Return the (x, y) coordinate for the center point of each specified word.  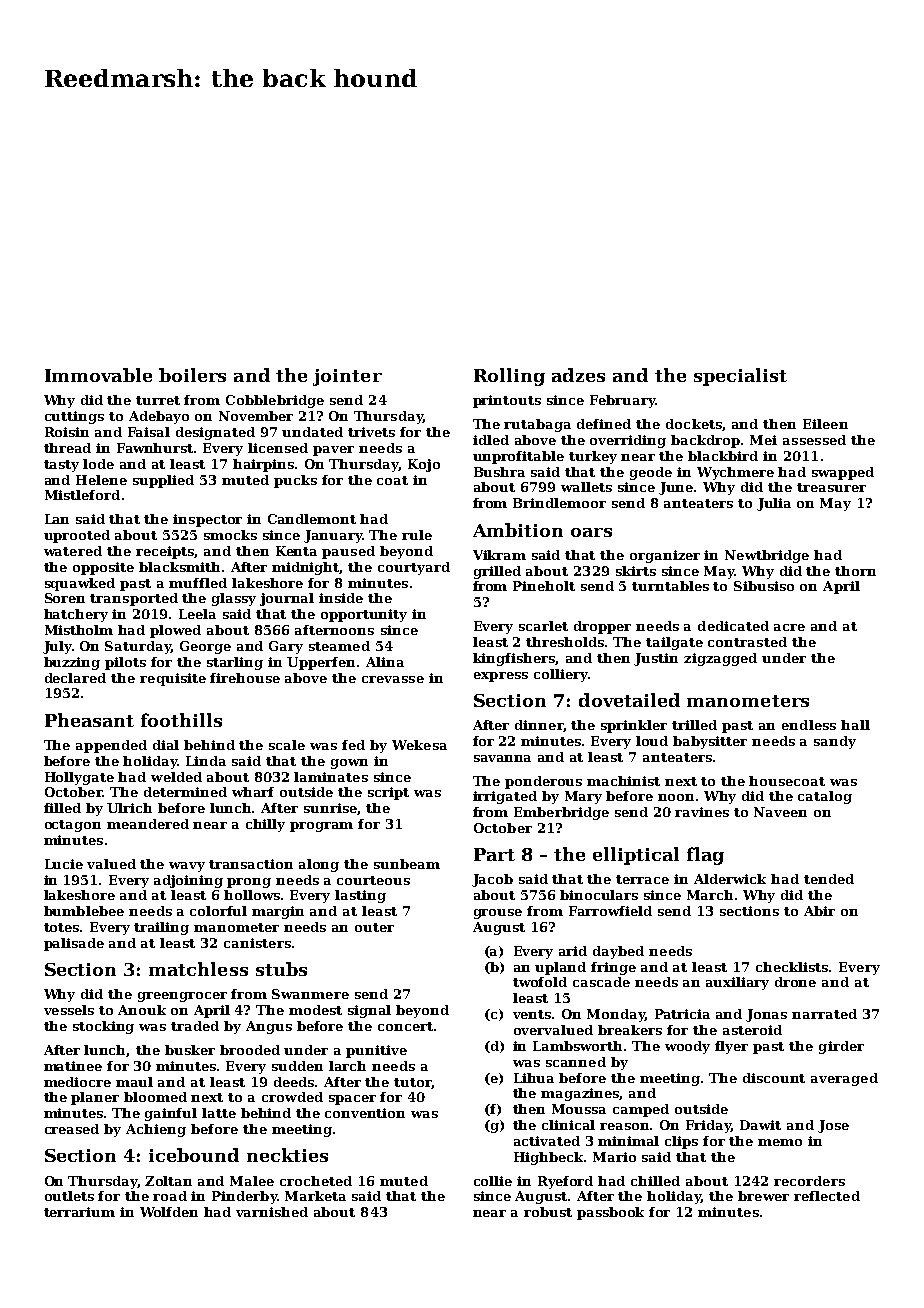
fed (353, 745)
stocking (103, 1027)
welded (176, 777)
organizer (665, 556)
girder (841, 1047)
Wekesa (419, 745)
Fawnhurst (155, 448)
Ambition (518, 530)
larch (347, 1066)
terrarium (79, 1212)
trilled (694, 725)
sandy (835, 742)
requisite (173, 679)
